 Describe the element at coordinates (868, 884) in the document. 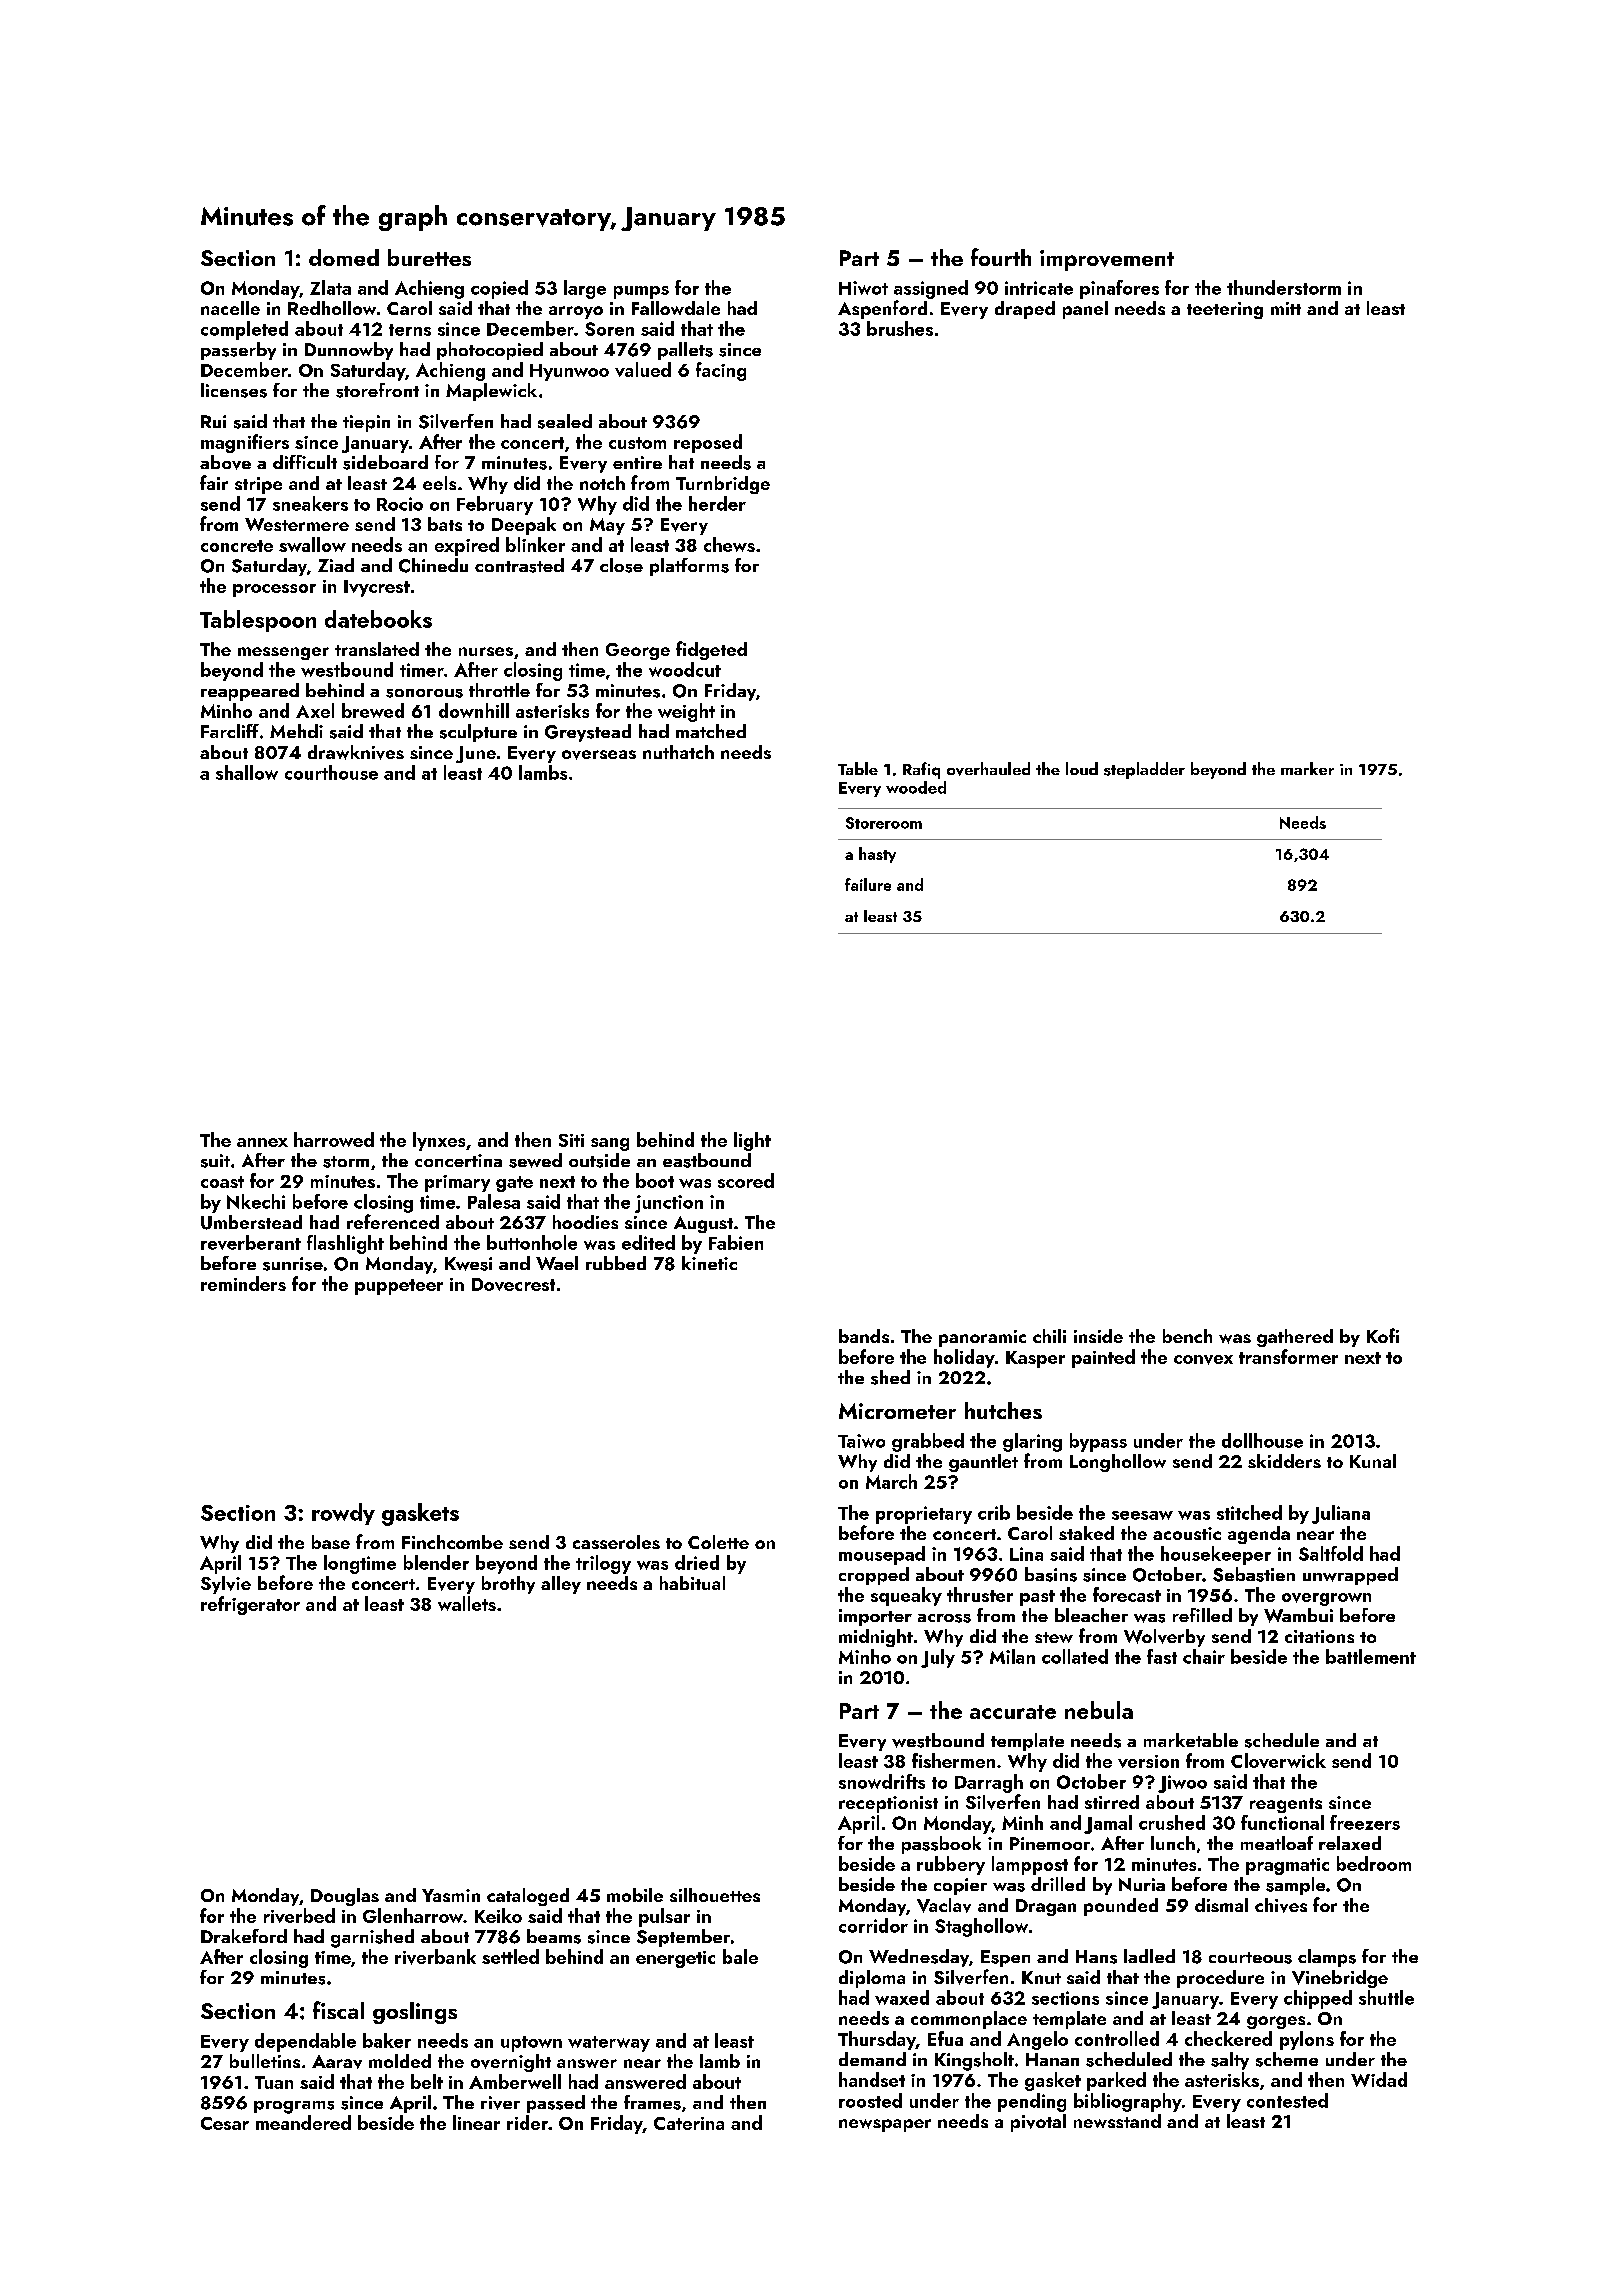

I see `failure` at that location.
